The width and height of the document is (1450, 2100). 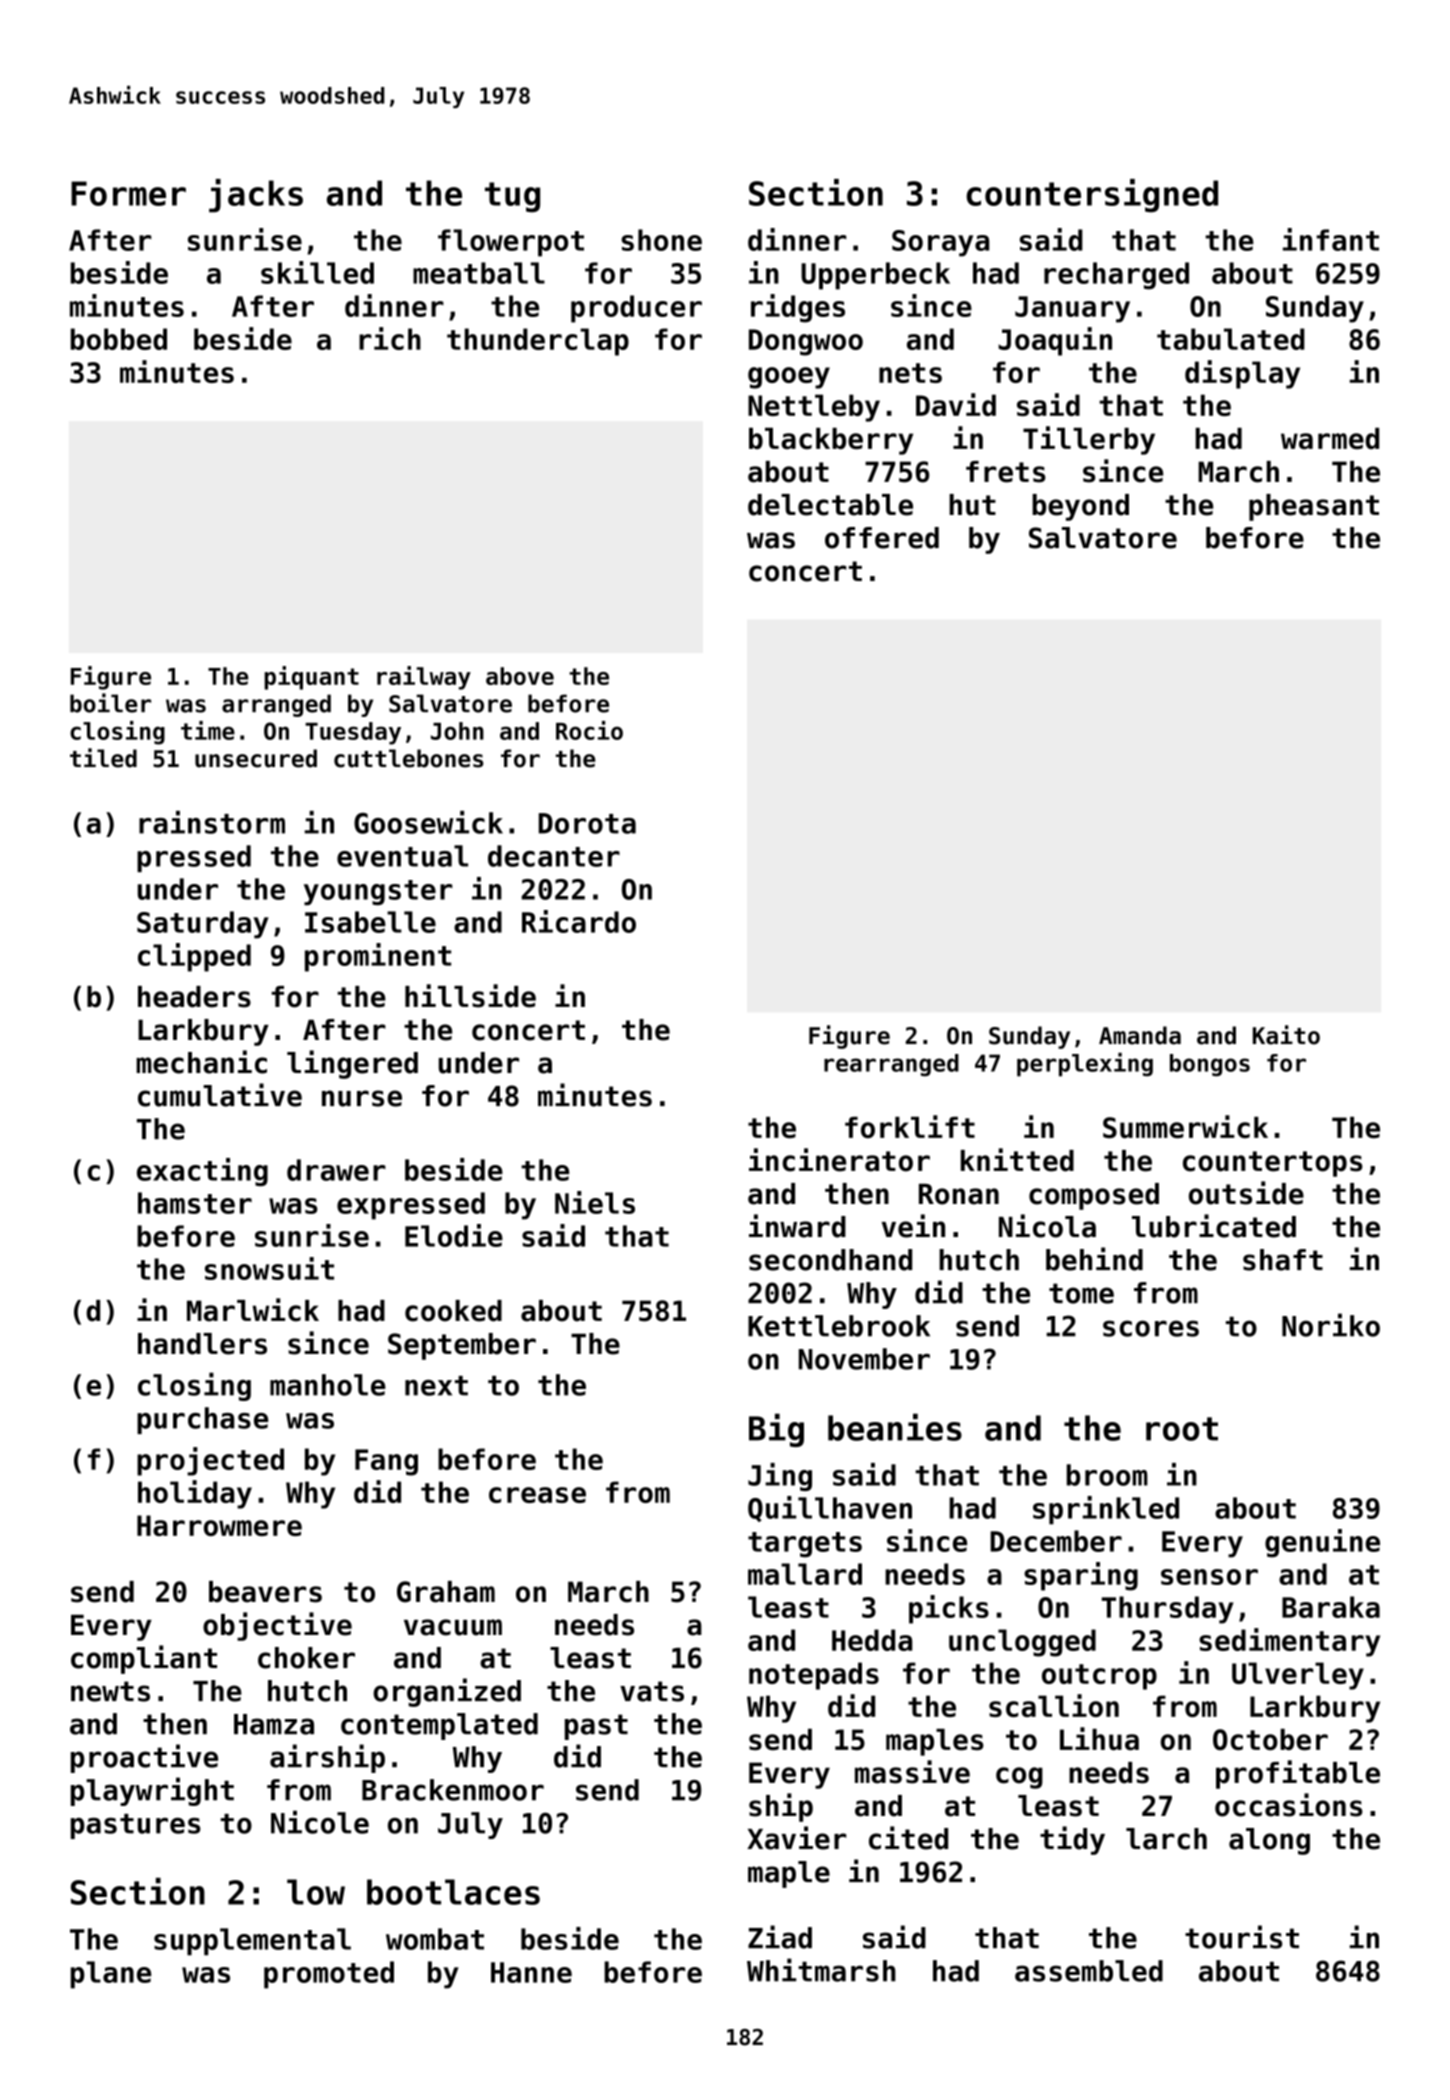 What do you see at coordinates (390, 338) in the document?
I see `rich` at bounding box center [390, 338].
